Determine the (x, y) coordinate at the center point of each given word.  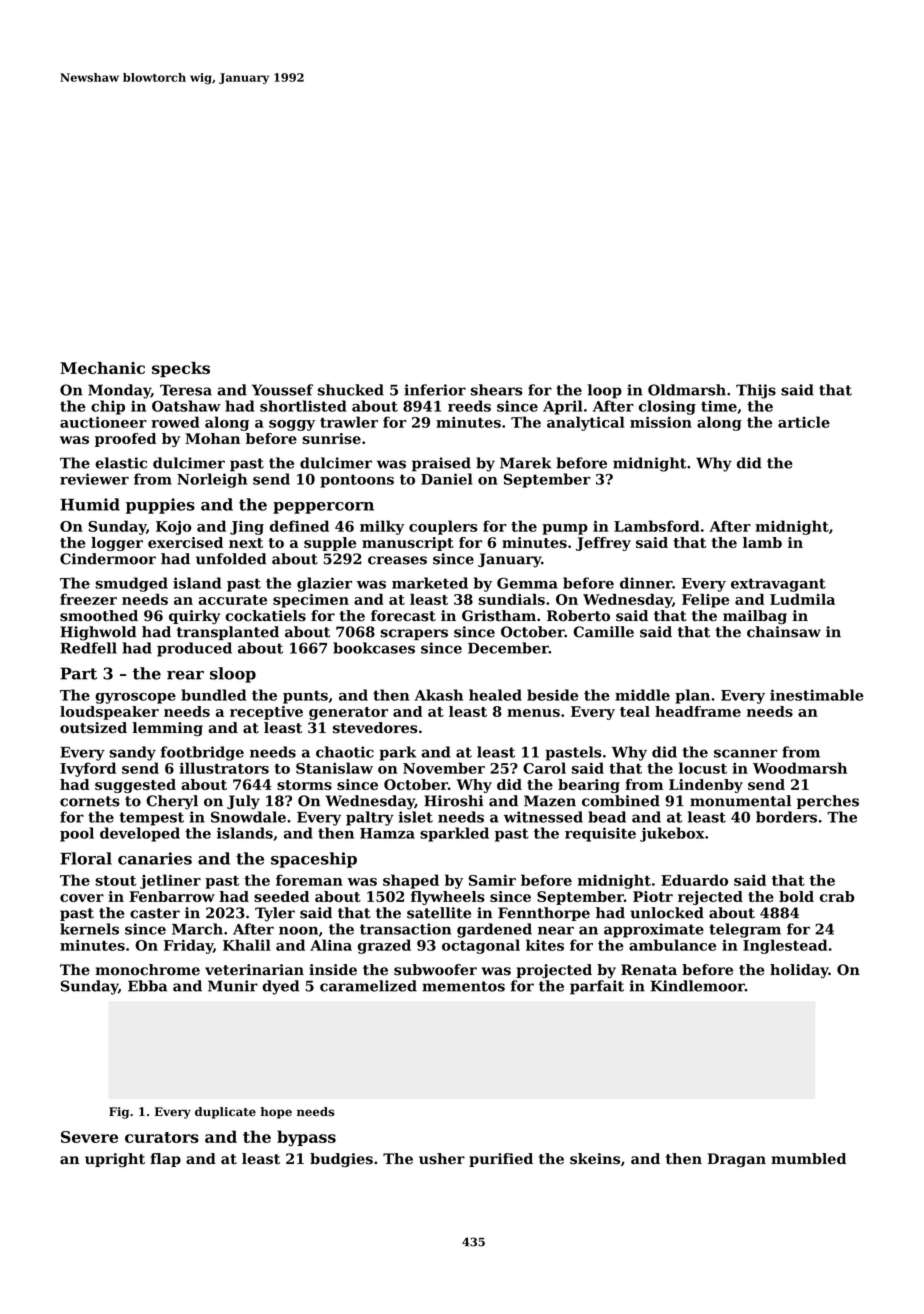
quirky (194, 617)
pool (77, 834)
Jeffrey (603, 544)
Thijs (756, 391)
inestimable (817, 695)
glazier (324, 584)
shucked (351, 390)
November (444, 768)
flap (165, 1160)
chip (108, 407)
